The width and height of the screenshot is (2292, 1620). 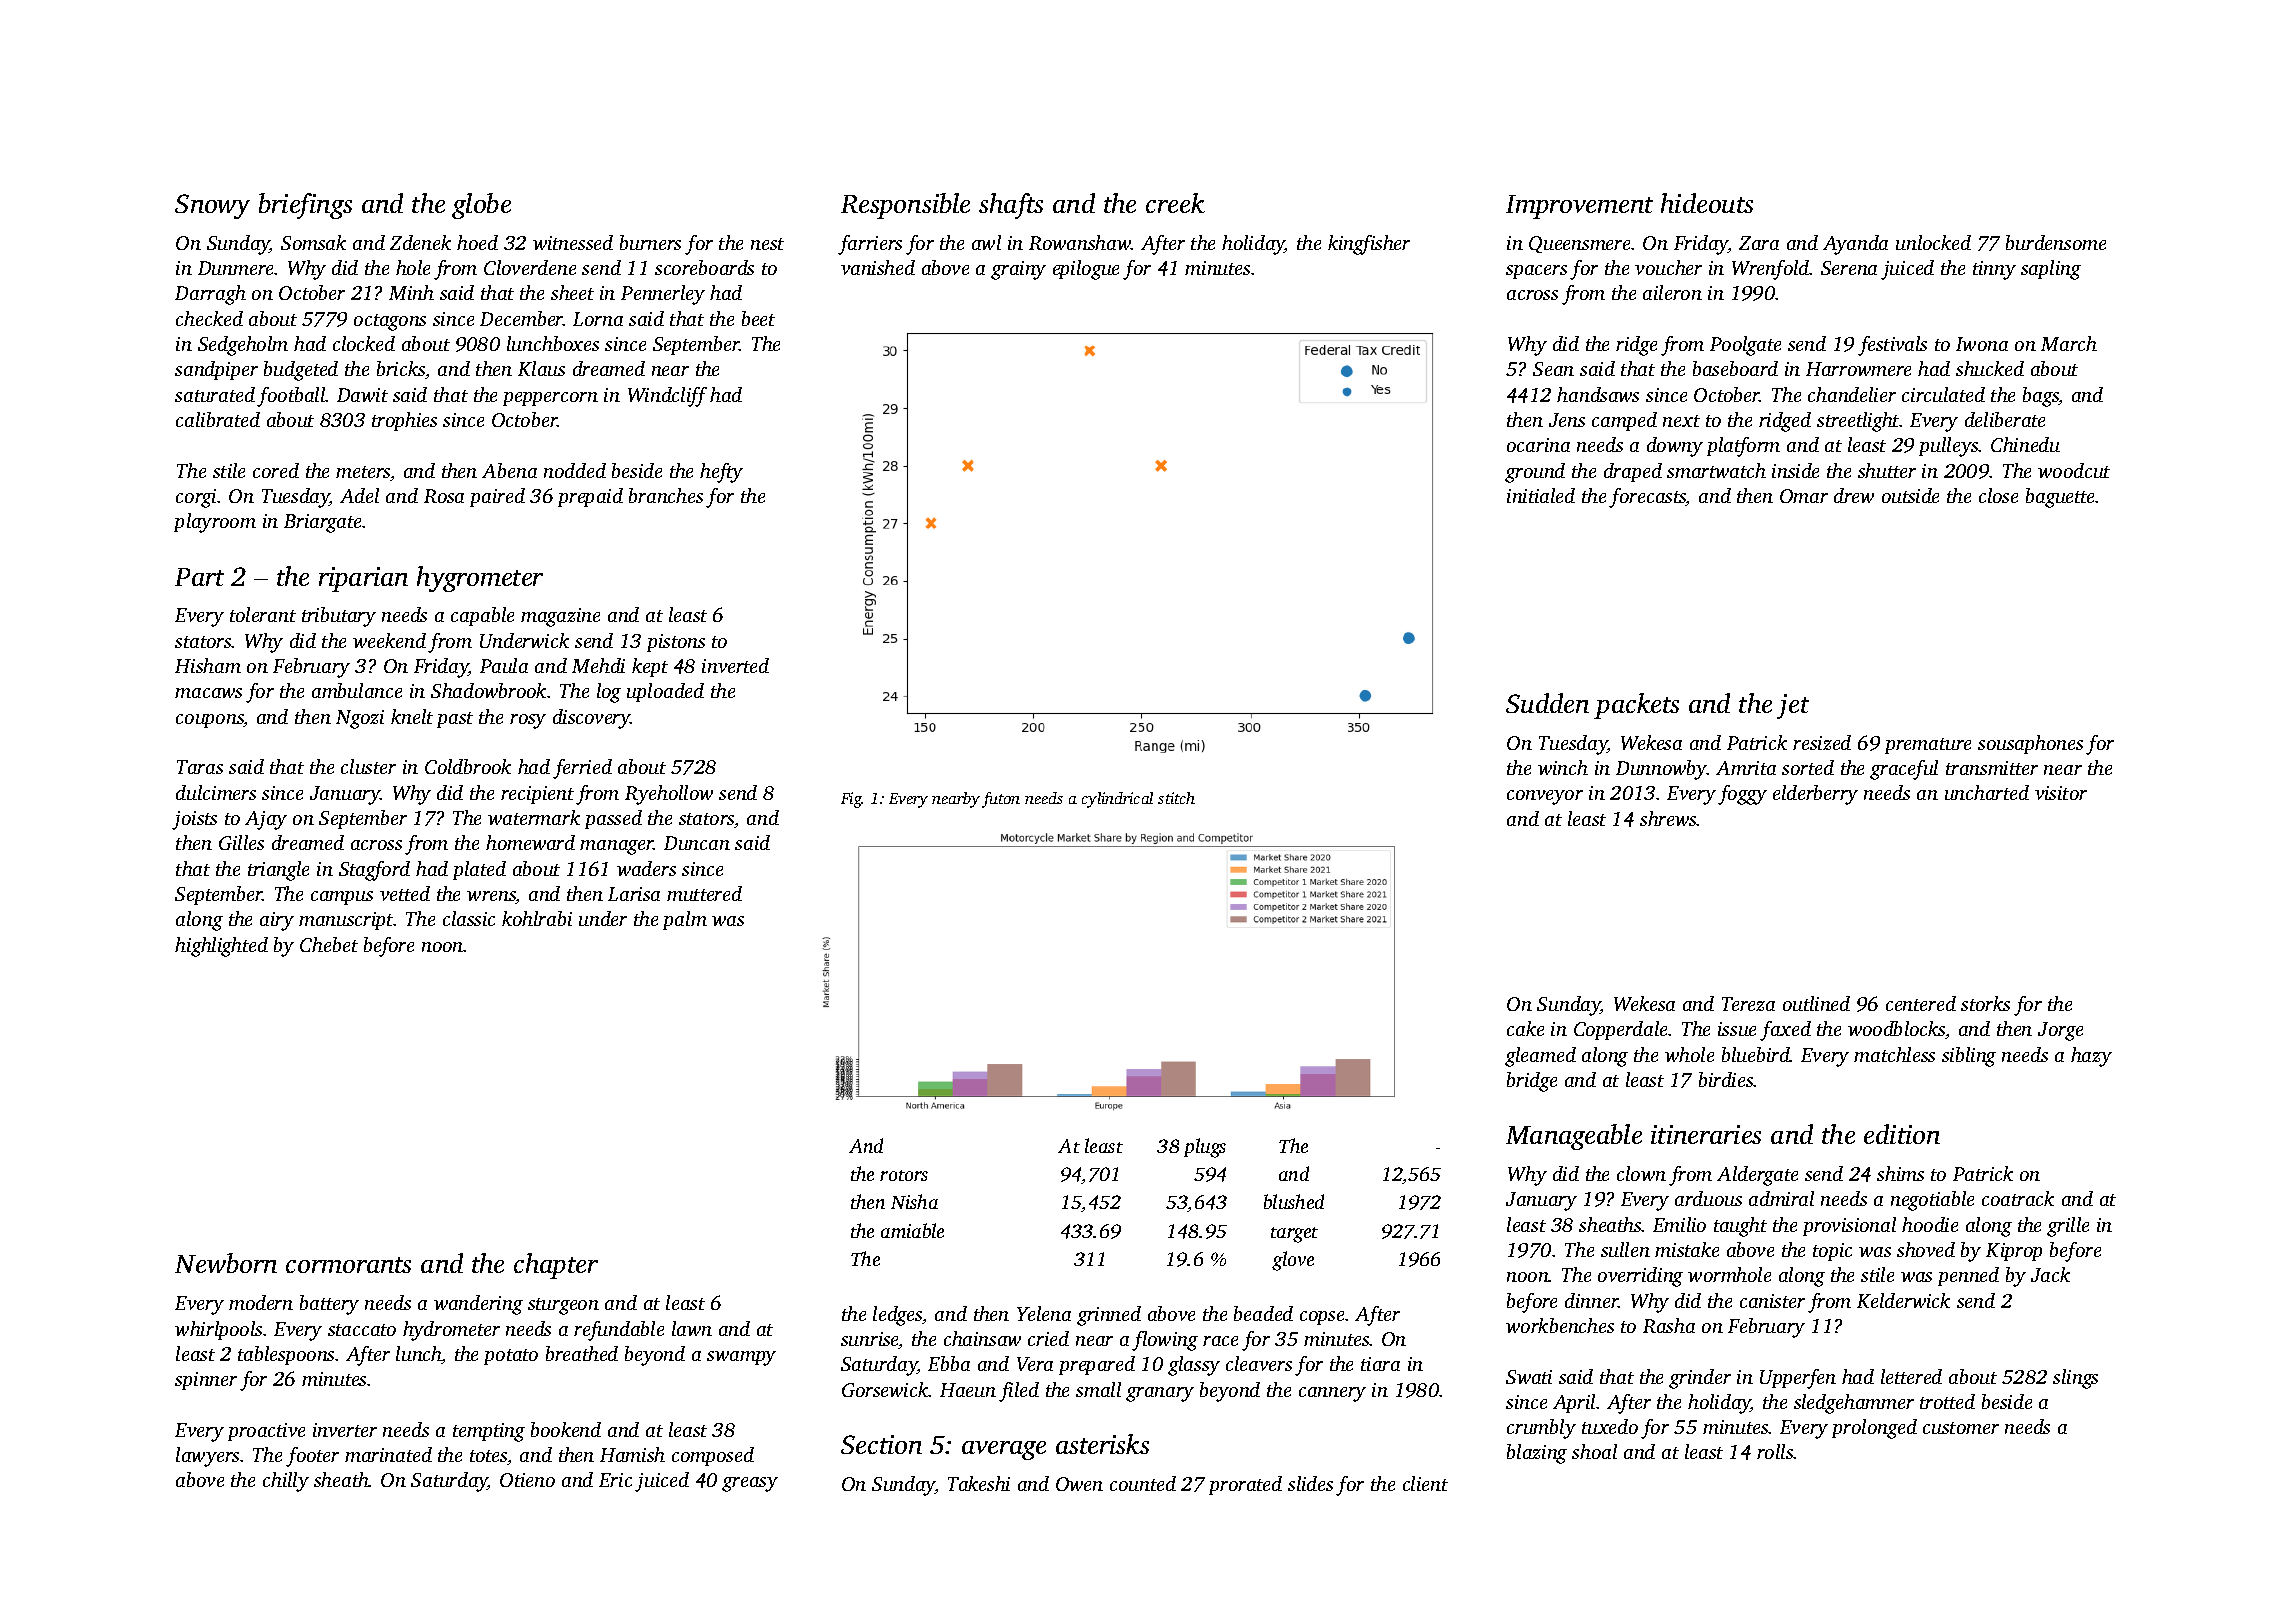 What do you see at coordinates (329, 944) in the screenshot?
I see `Chebet` at bounding box center [329, 944].
